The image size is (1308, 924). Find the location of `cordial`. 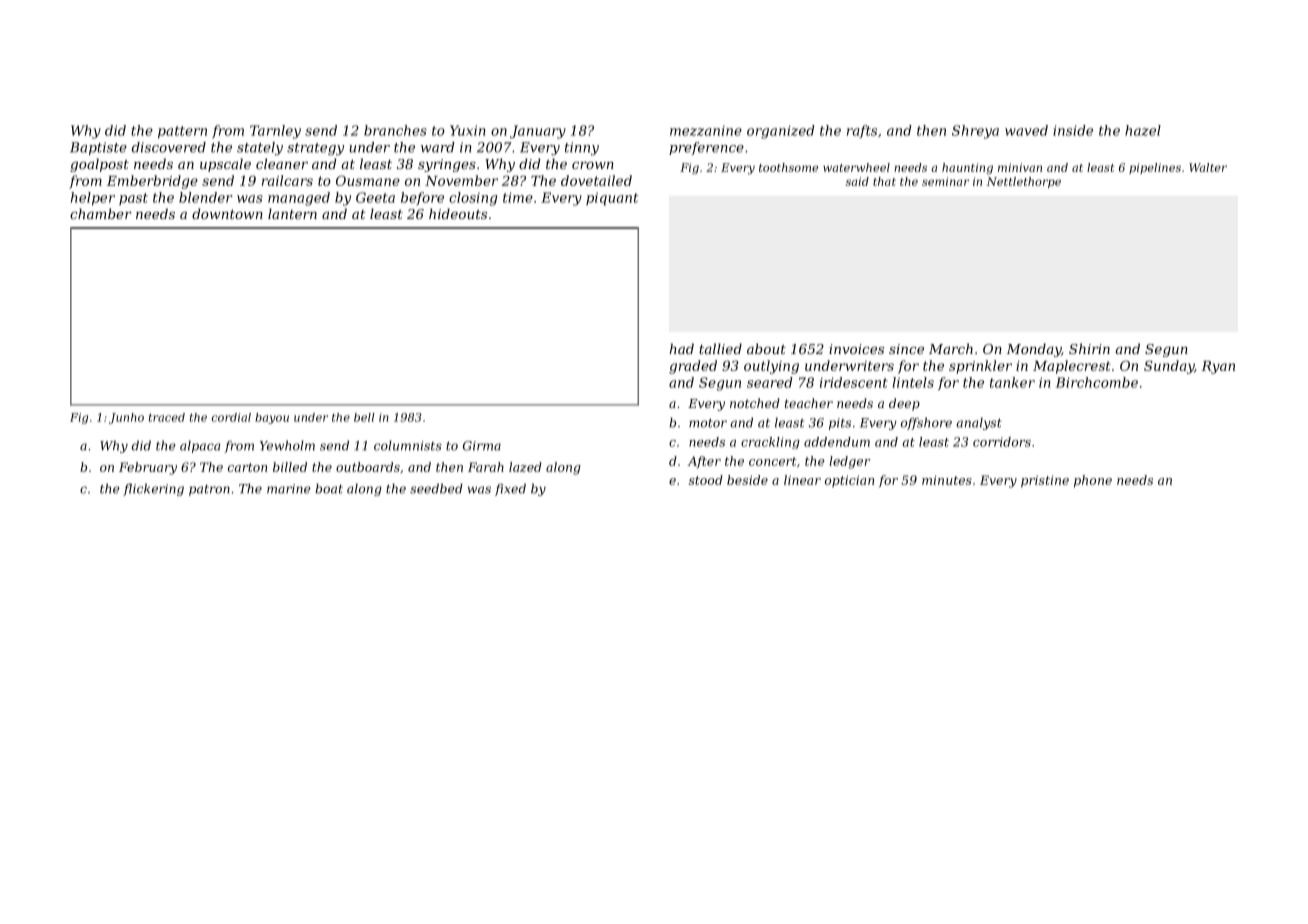

cordial is located at coordinates (231, 417).
